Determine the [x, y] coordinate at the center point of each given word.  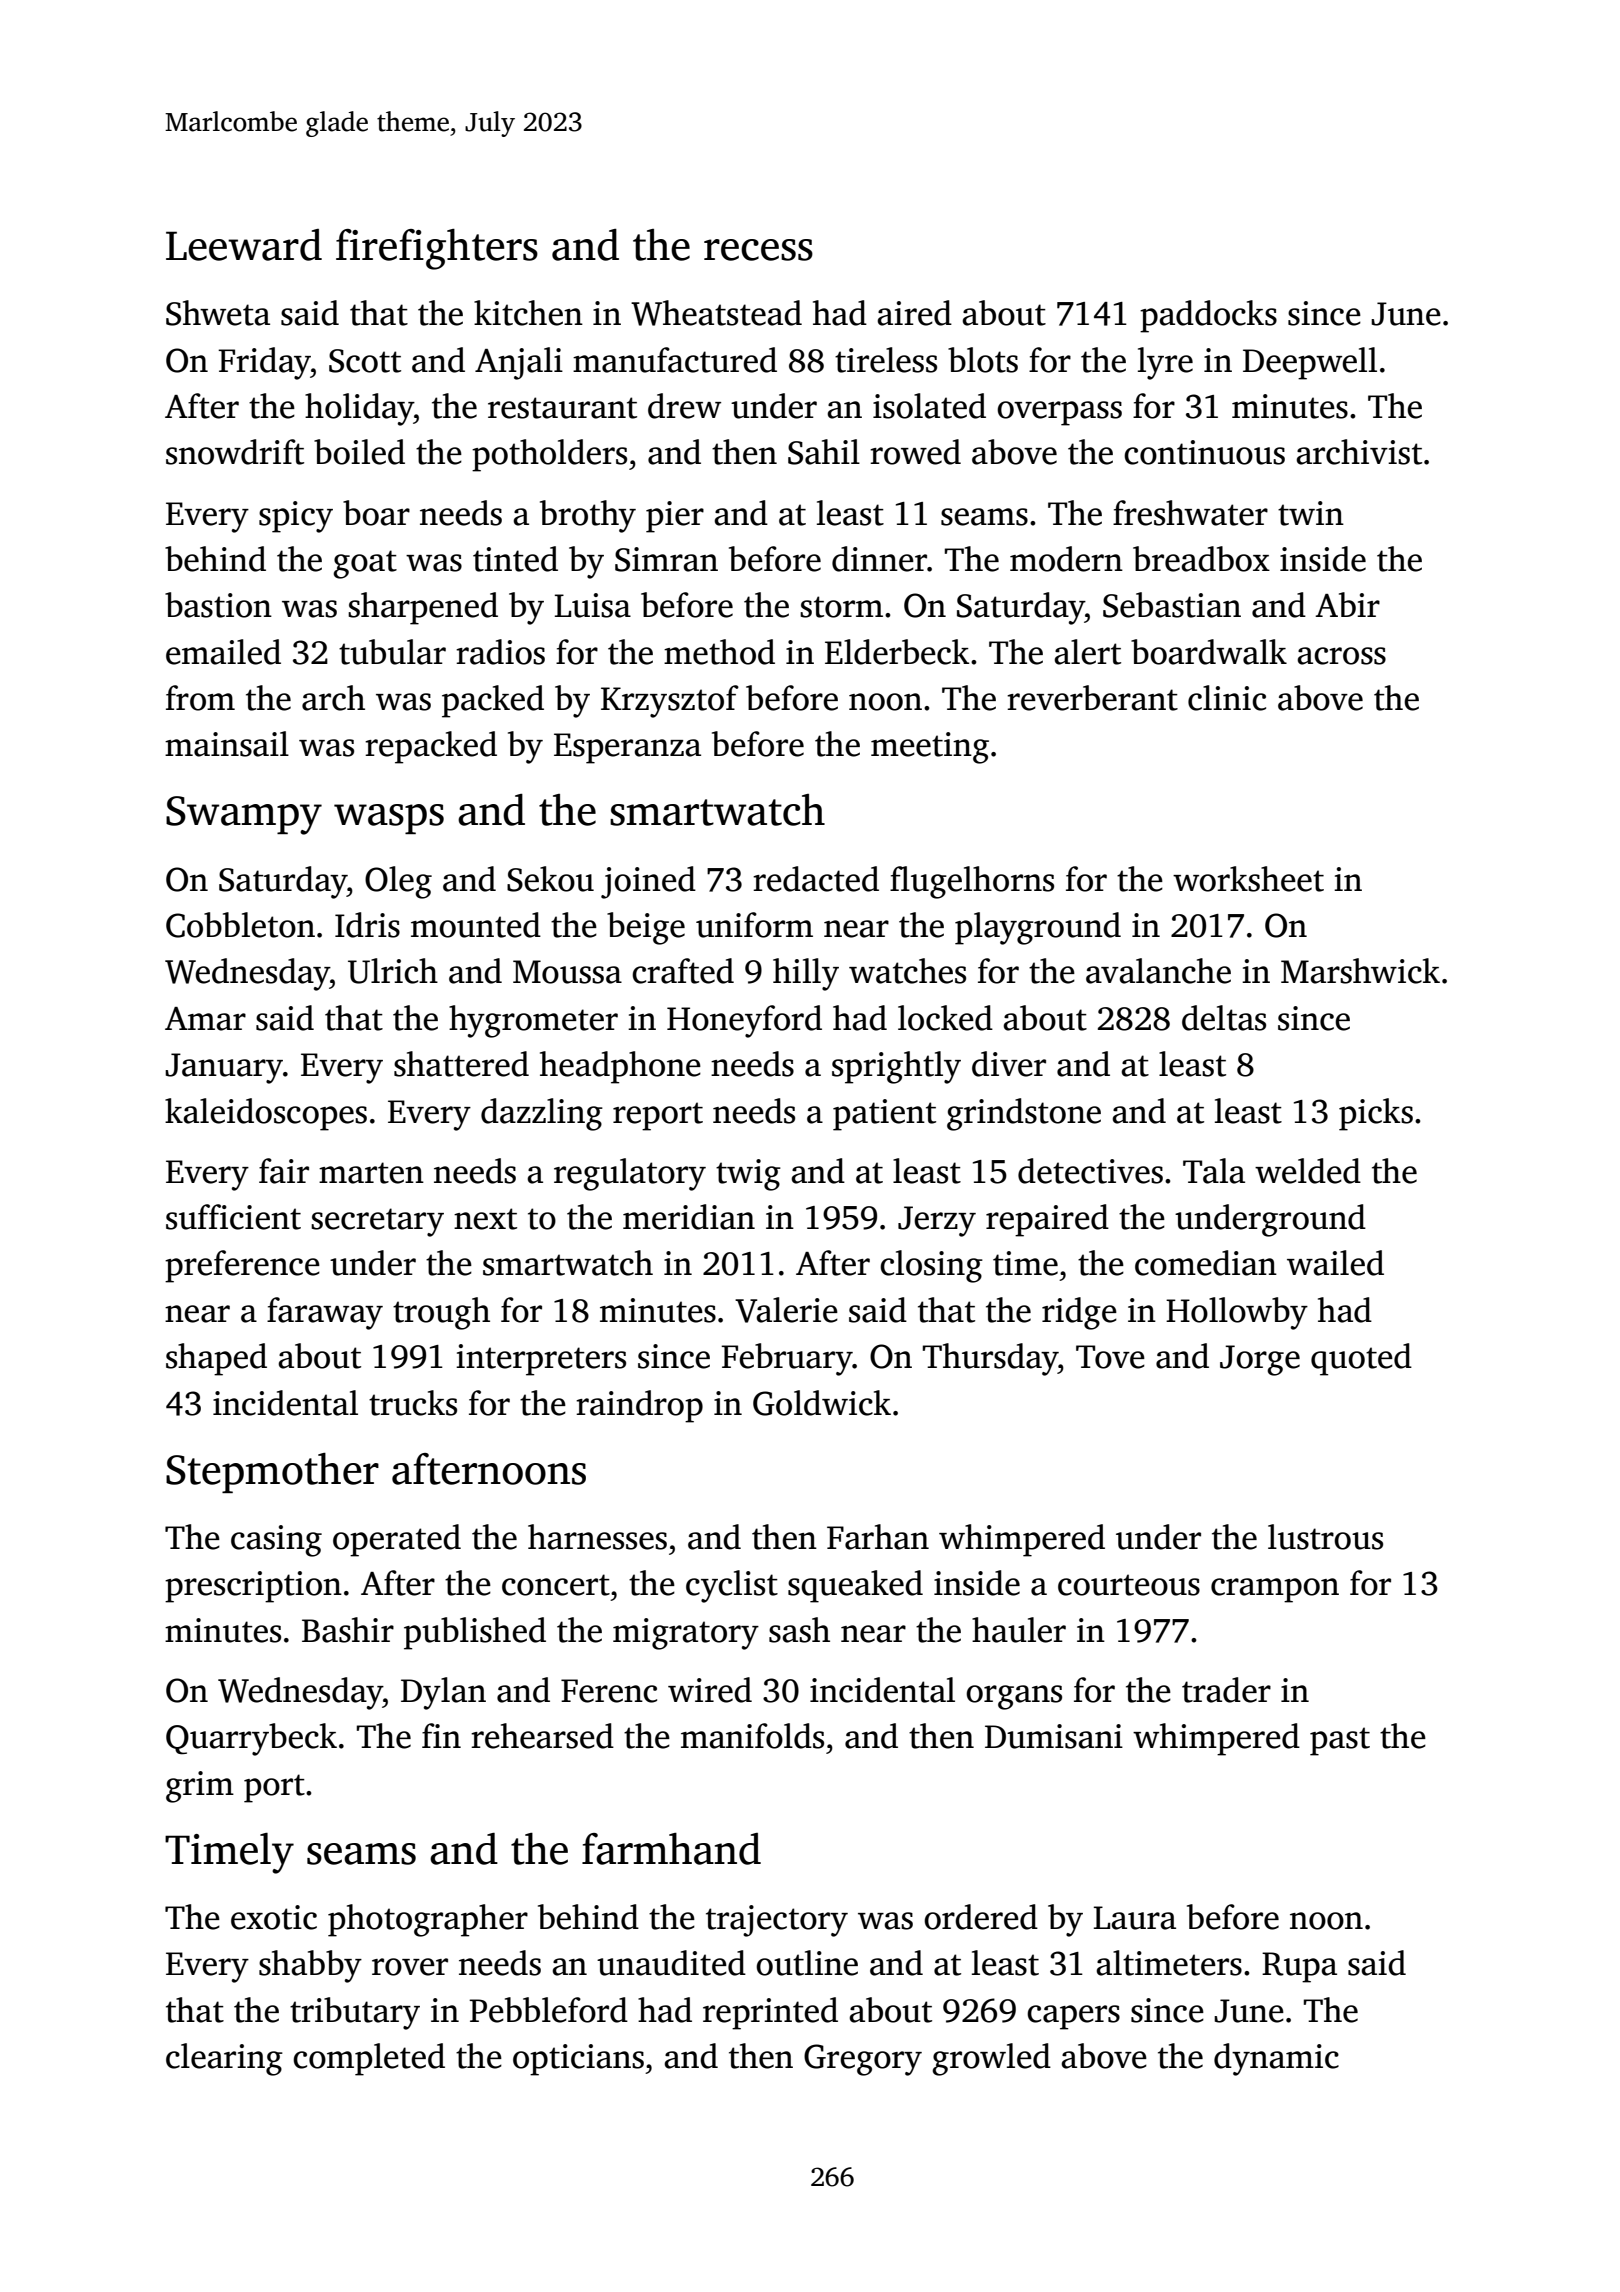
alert [1087, 652]
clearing [224, 2059]
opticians [578, 2060]
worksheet [1248, 879]
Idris [367, 925]
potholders [549, 455]
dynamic [1276, 2059]
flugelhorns [972, 882]
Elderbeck [897, 652]
